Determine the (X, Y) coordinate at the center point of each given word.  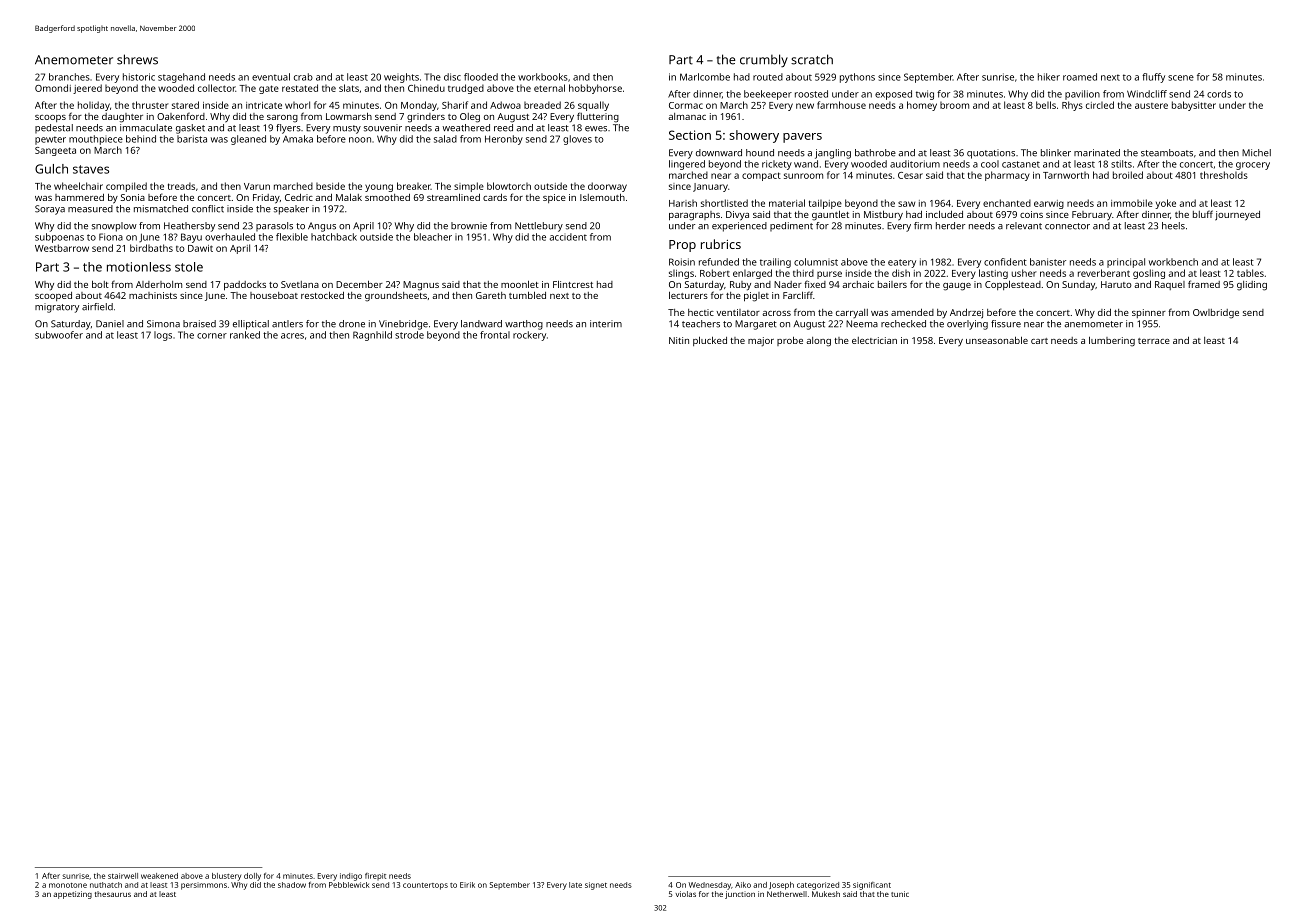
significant (872, 886)
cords (1219, 94)
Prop (682, 246)
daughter (122, 118)
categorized (818, 886)
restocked (322, 295)
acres (292, 336)
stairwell (123, 876)
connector (1067, 226)
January (710, 187)
